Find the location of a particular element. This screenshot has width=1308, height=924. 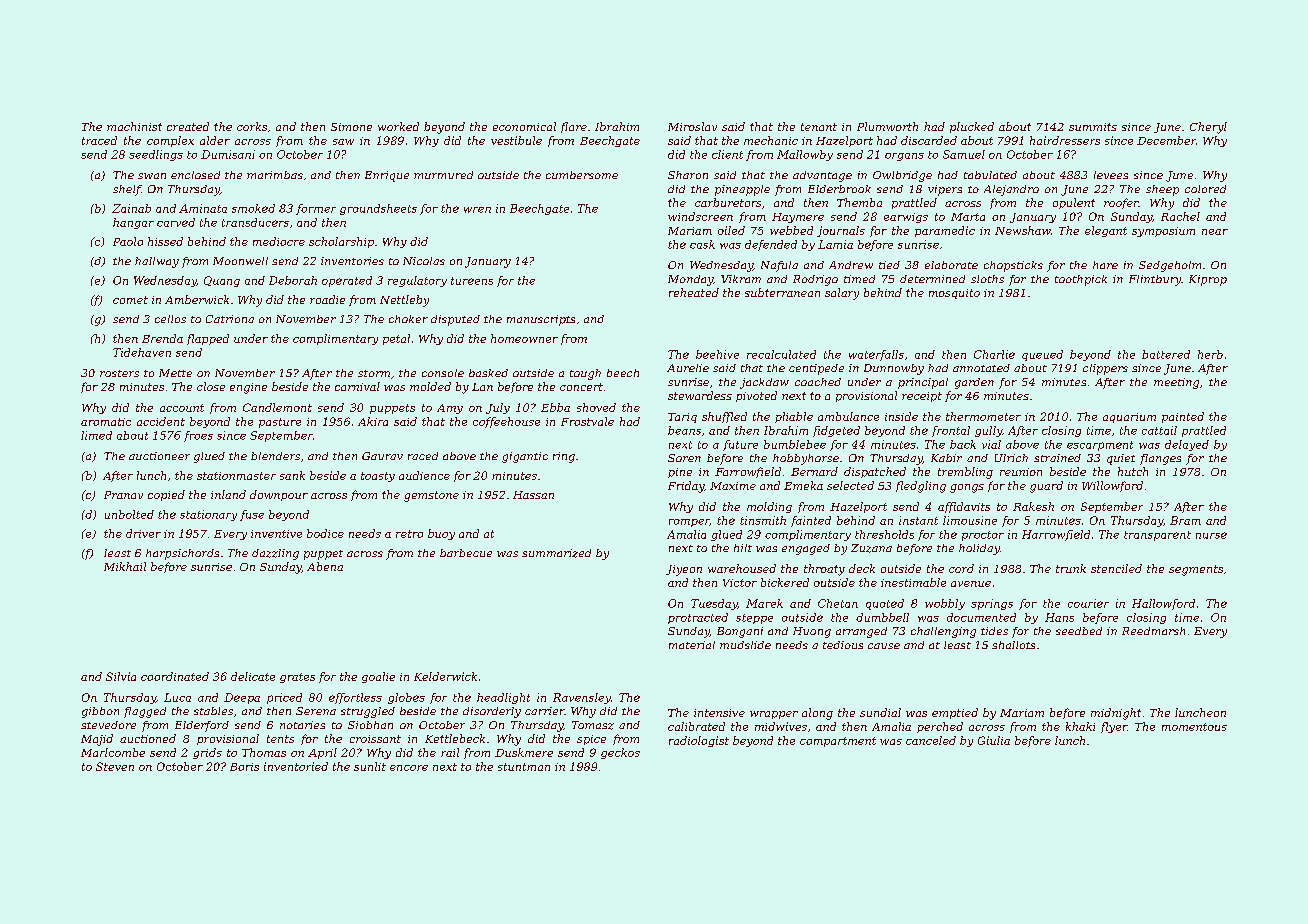

radiologist is located at coordinates (699, 741).
